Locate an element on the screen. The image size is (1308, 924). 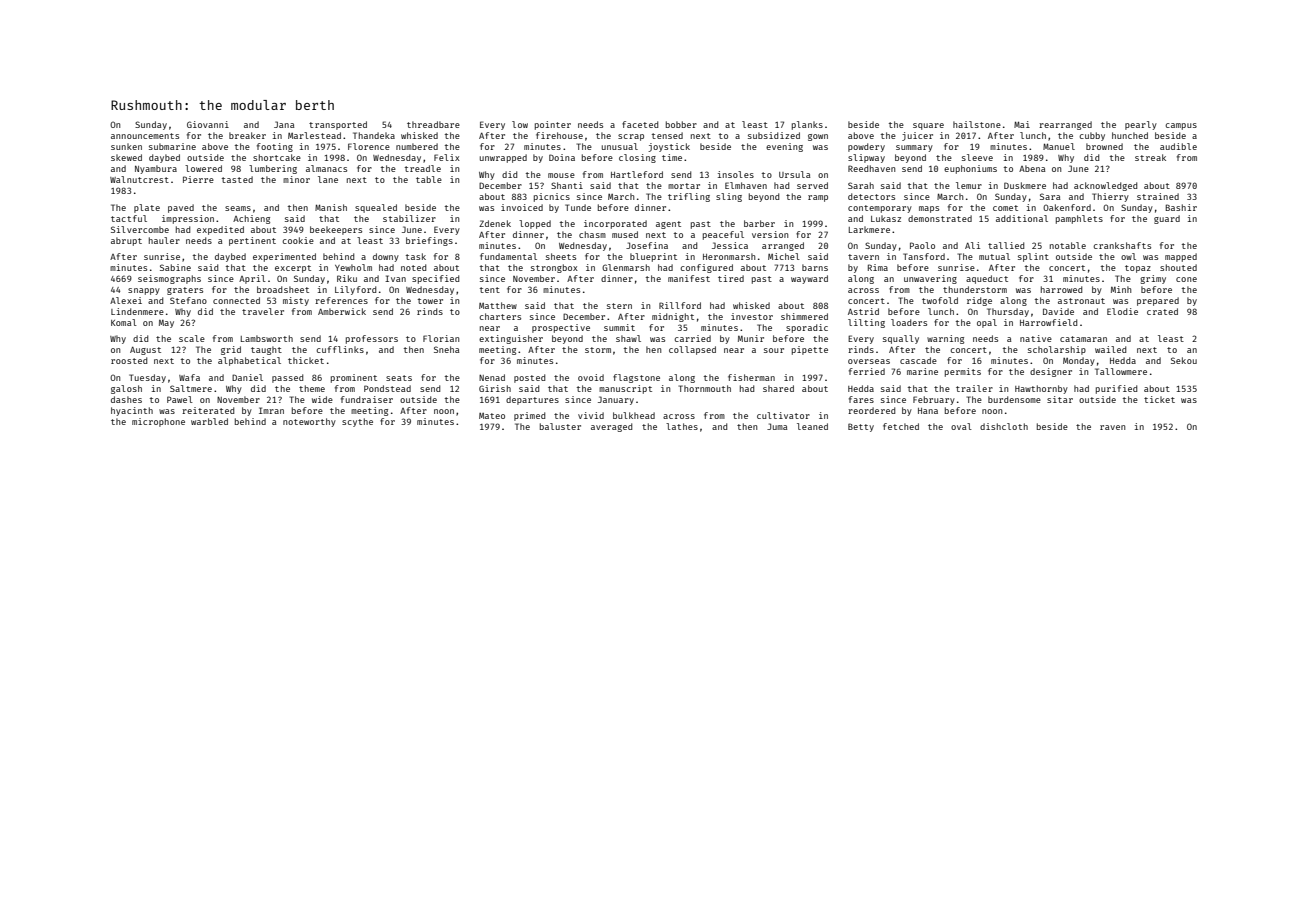
trailer is located at coordinates (974, 388).
